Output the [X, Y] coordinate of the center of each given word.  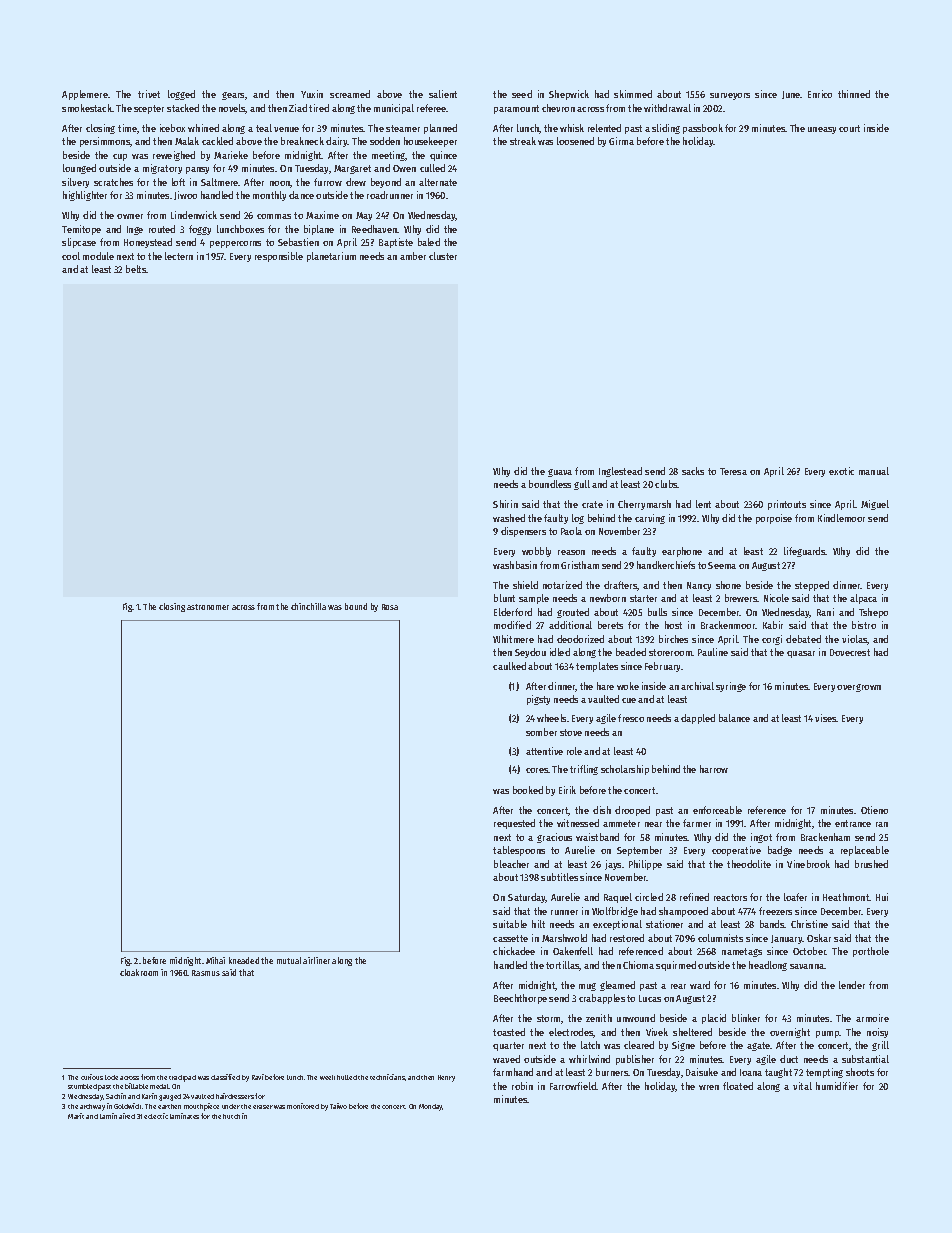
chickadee [514, 951]
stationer [664, 924]
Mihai [215, 960]
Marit [76, 1116]
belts [136, 269]
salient [443, 94]
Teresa [733, 471]
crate [592, 504]
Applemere [85, 95]
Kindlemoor [841, 518]
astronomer [208, 607]
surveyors [730, 96]
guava [560, 473]
